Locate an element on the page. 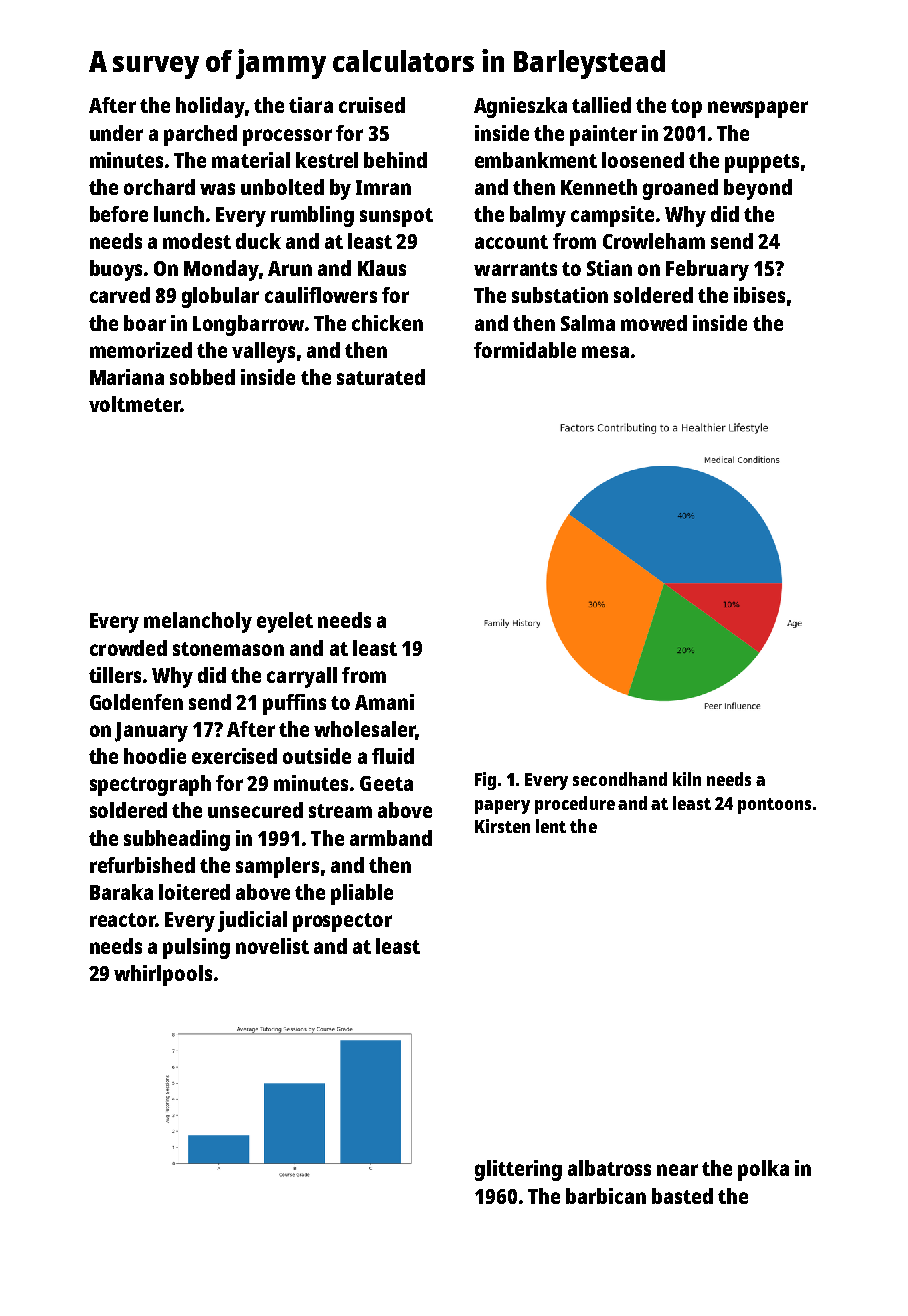 The height and width of the page is (1316, 908). procedure is located at coordinates (575, 805).
